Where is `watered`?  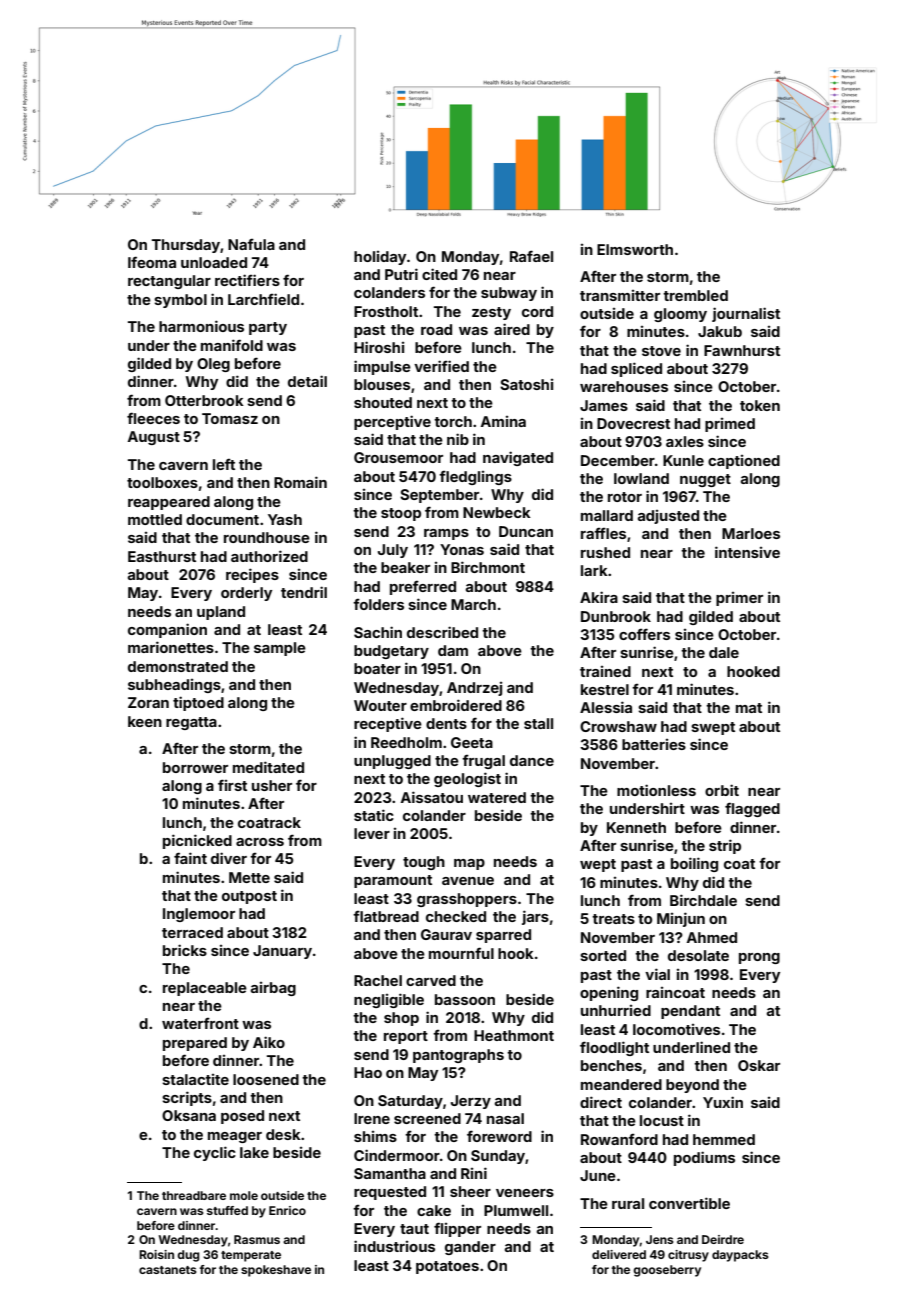
watered is located at coordinates (497, 797).
